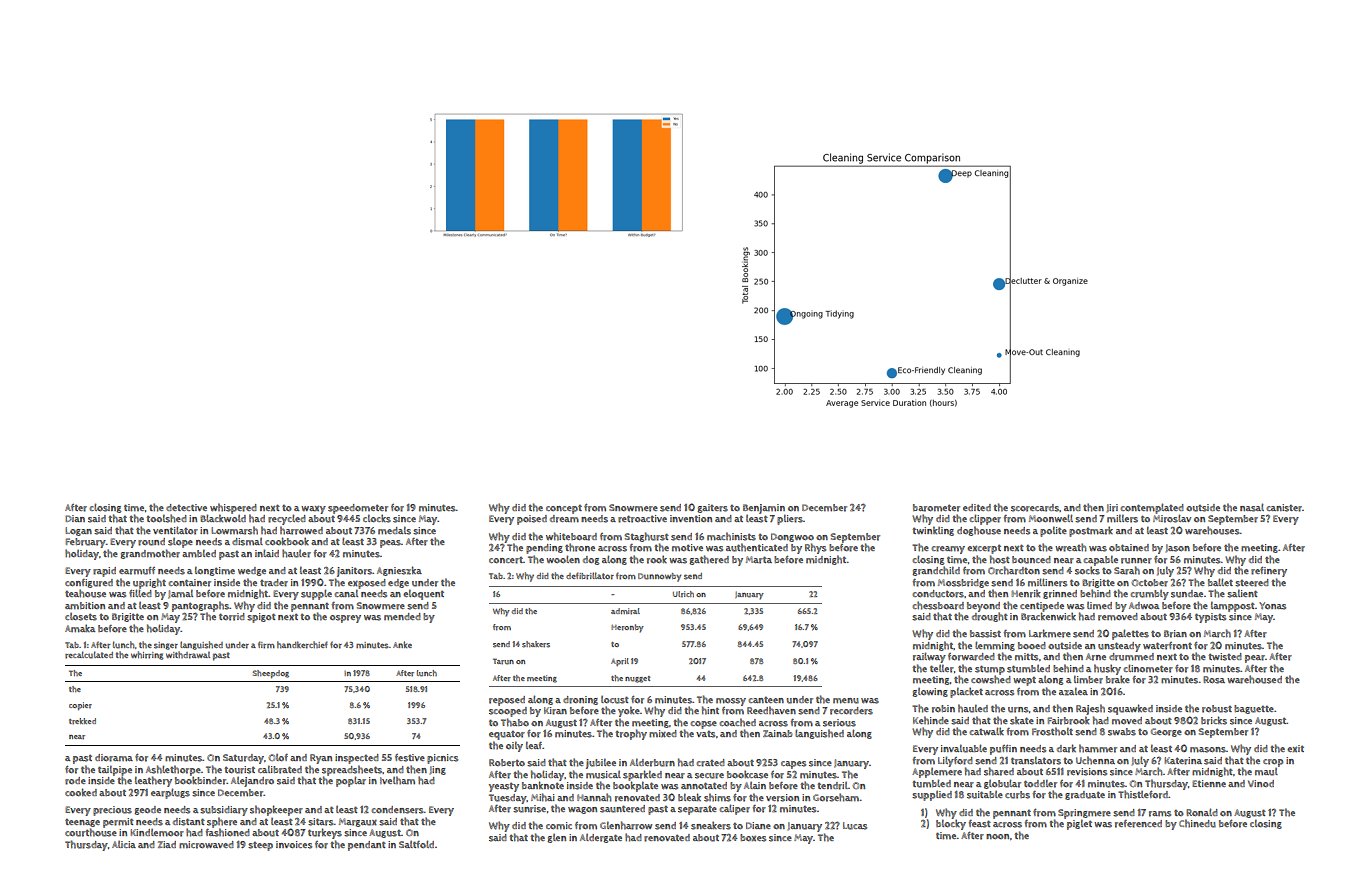 The width and height of the screenshot is (1372, 887). What do you see at coordinates (753, 838) in the screenshot?
I see `boxes` at bounding box center [753, 838].
